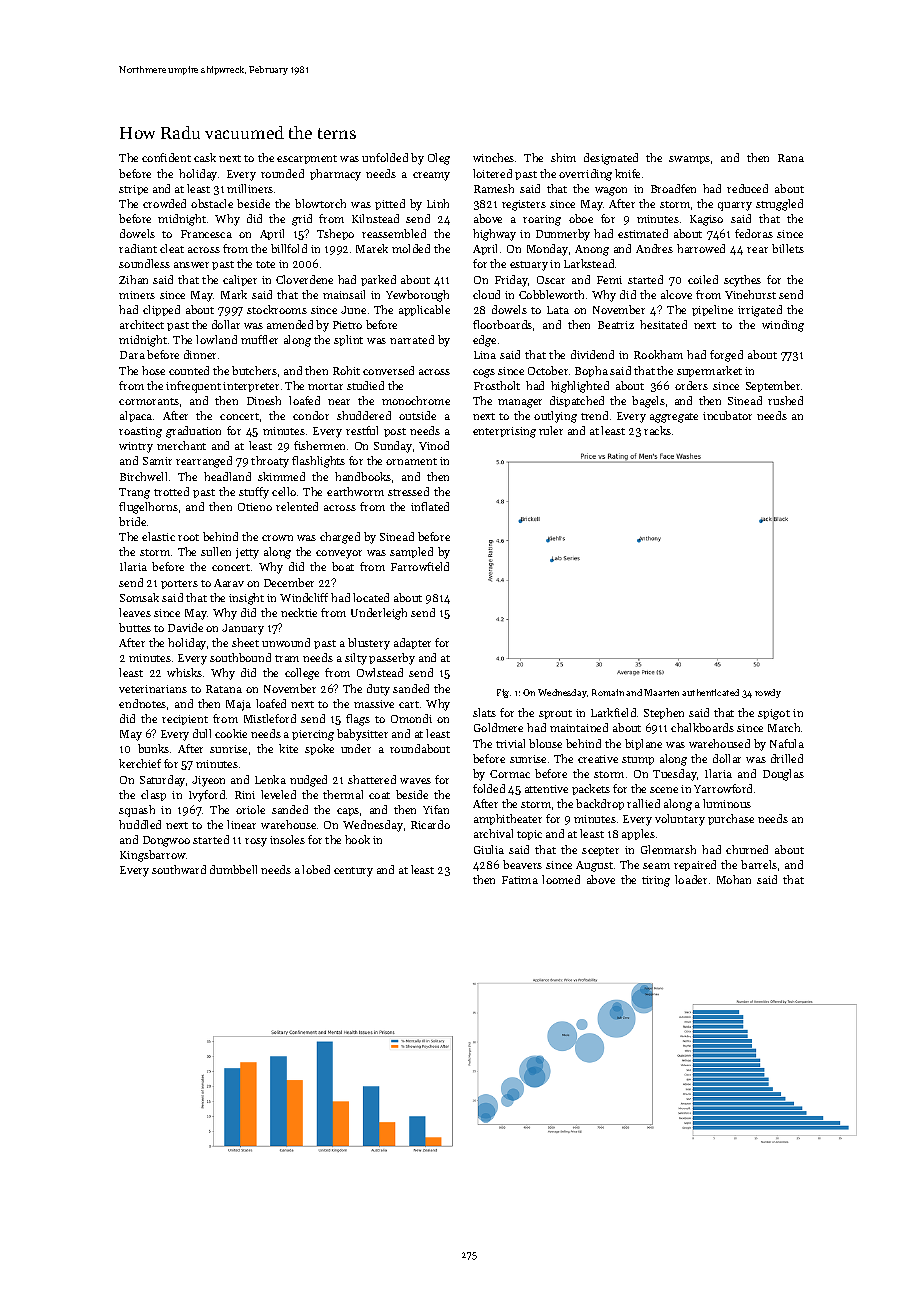 The height and width of the screenshot is (1308, 924). Describe the element at coordinates (551, 430) in the screenshot. I see `ruler` at that location.
